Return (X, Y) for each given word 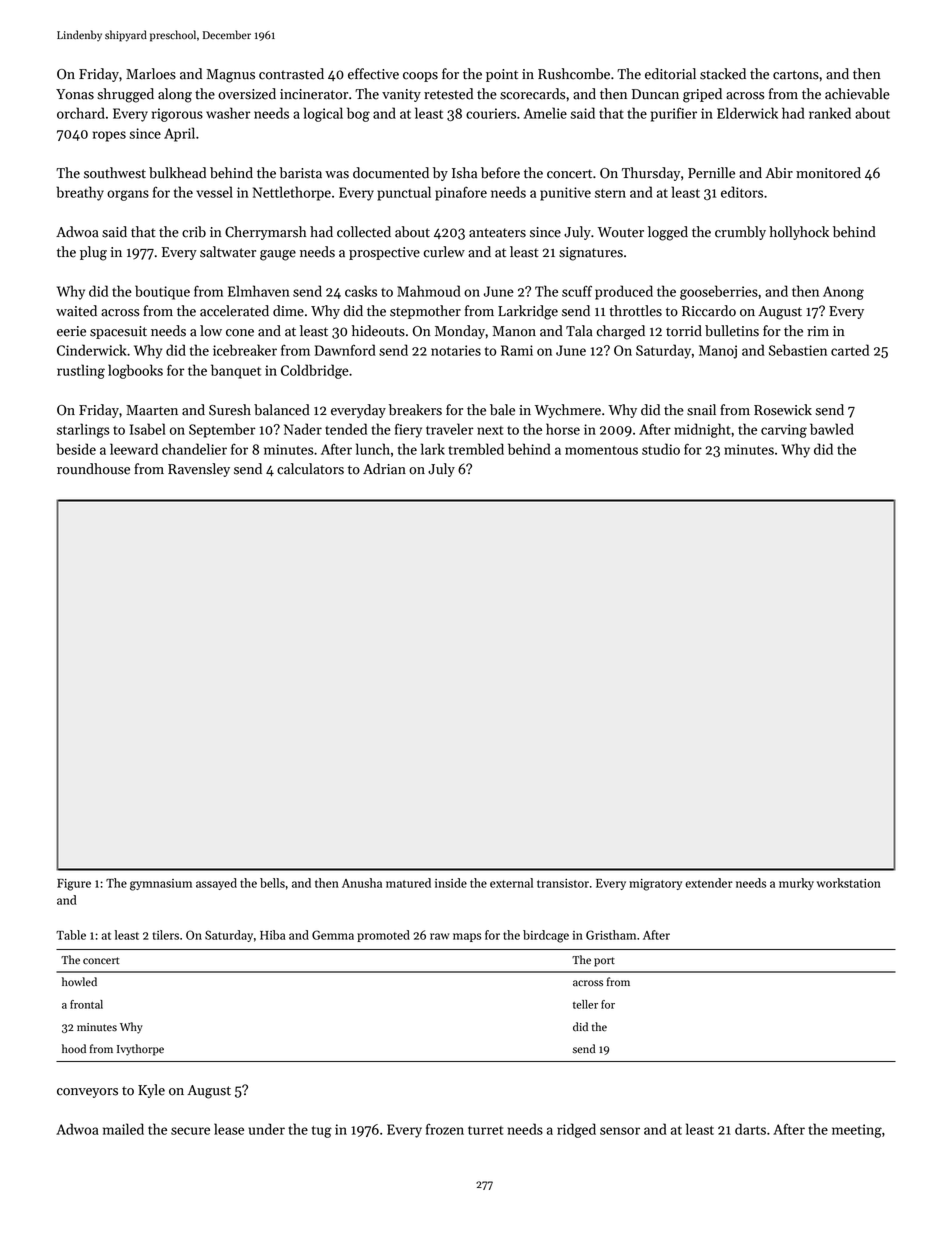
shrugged (125, 95)
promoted (383, 936)
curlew (444, 252)
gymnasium (161, 885)
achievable (857, 94)
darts (750, 1129)
